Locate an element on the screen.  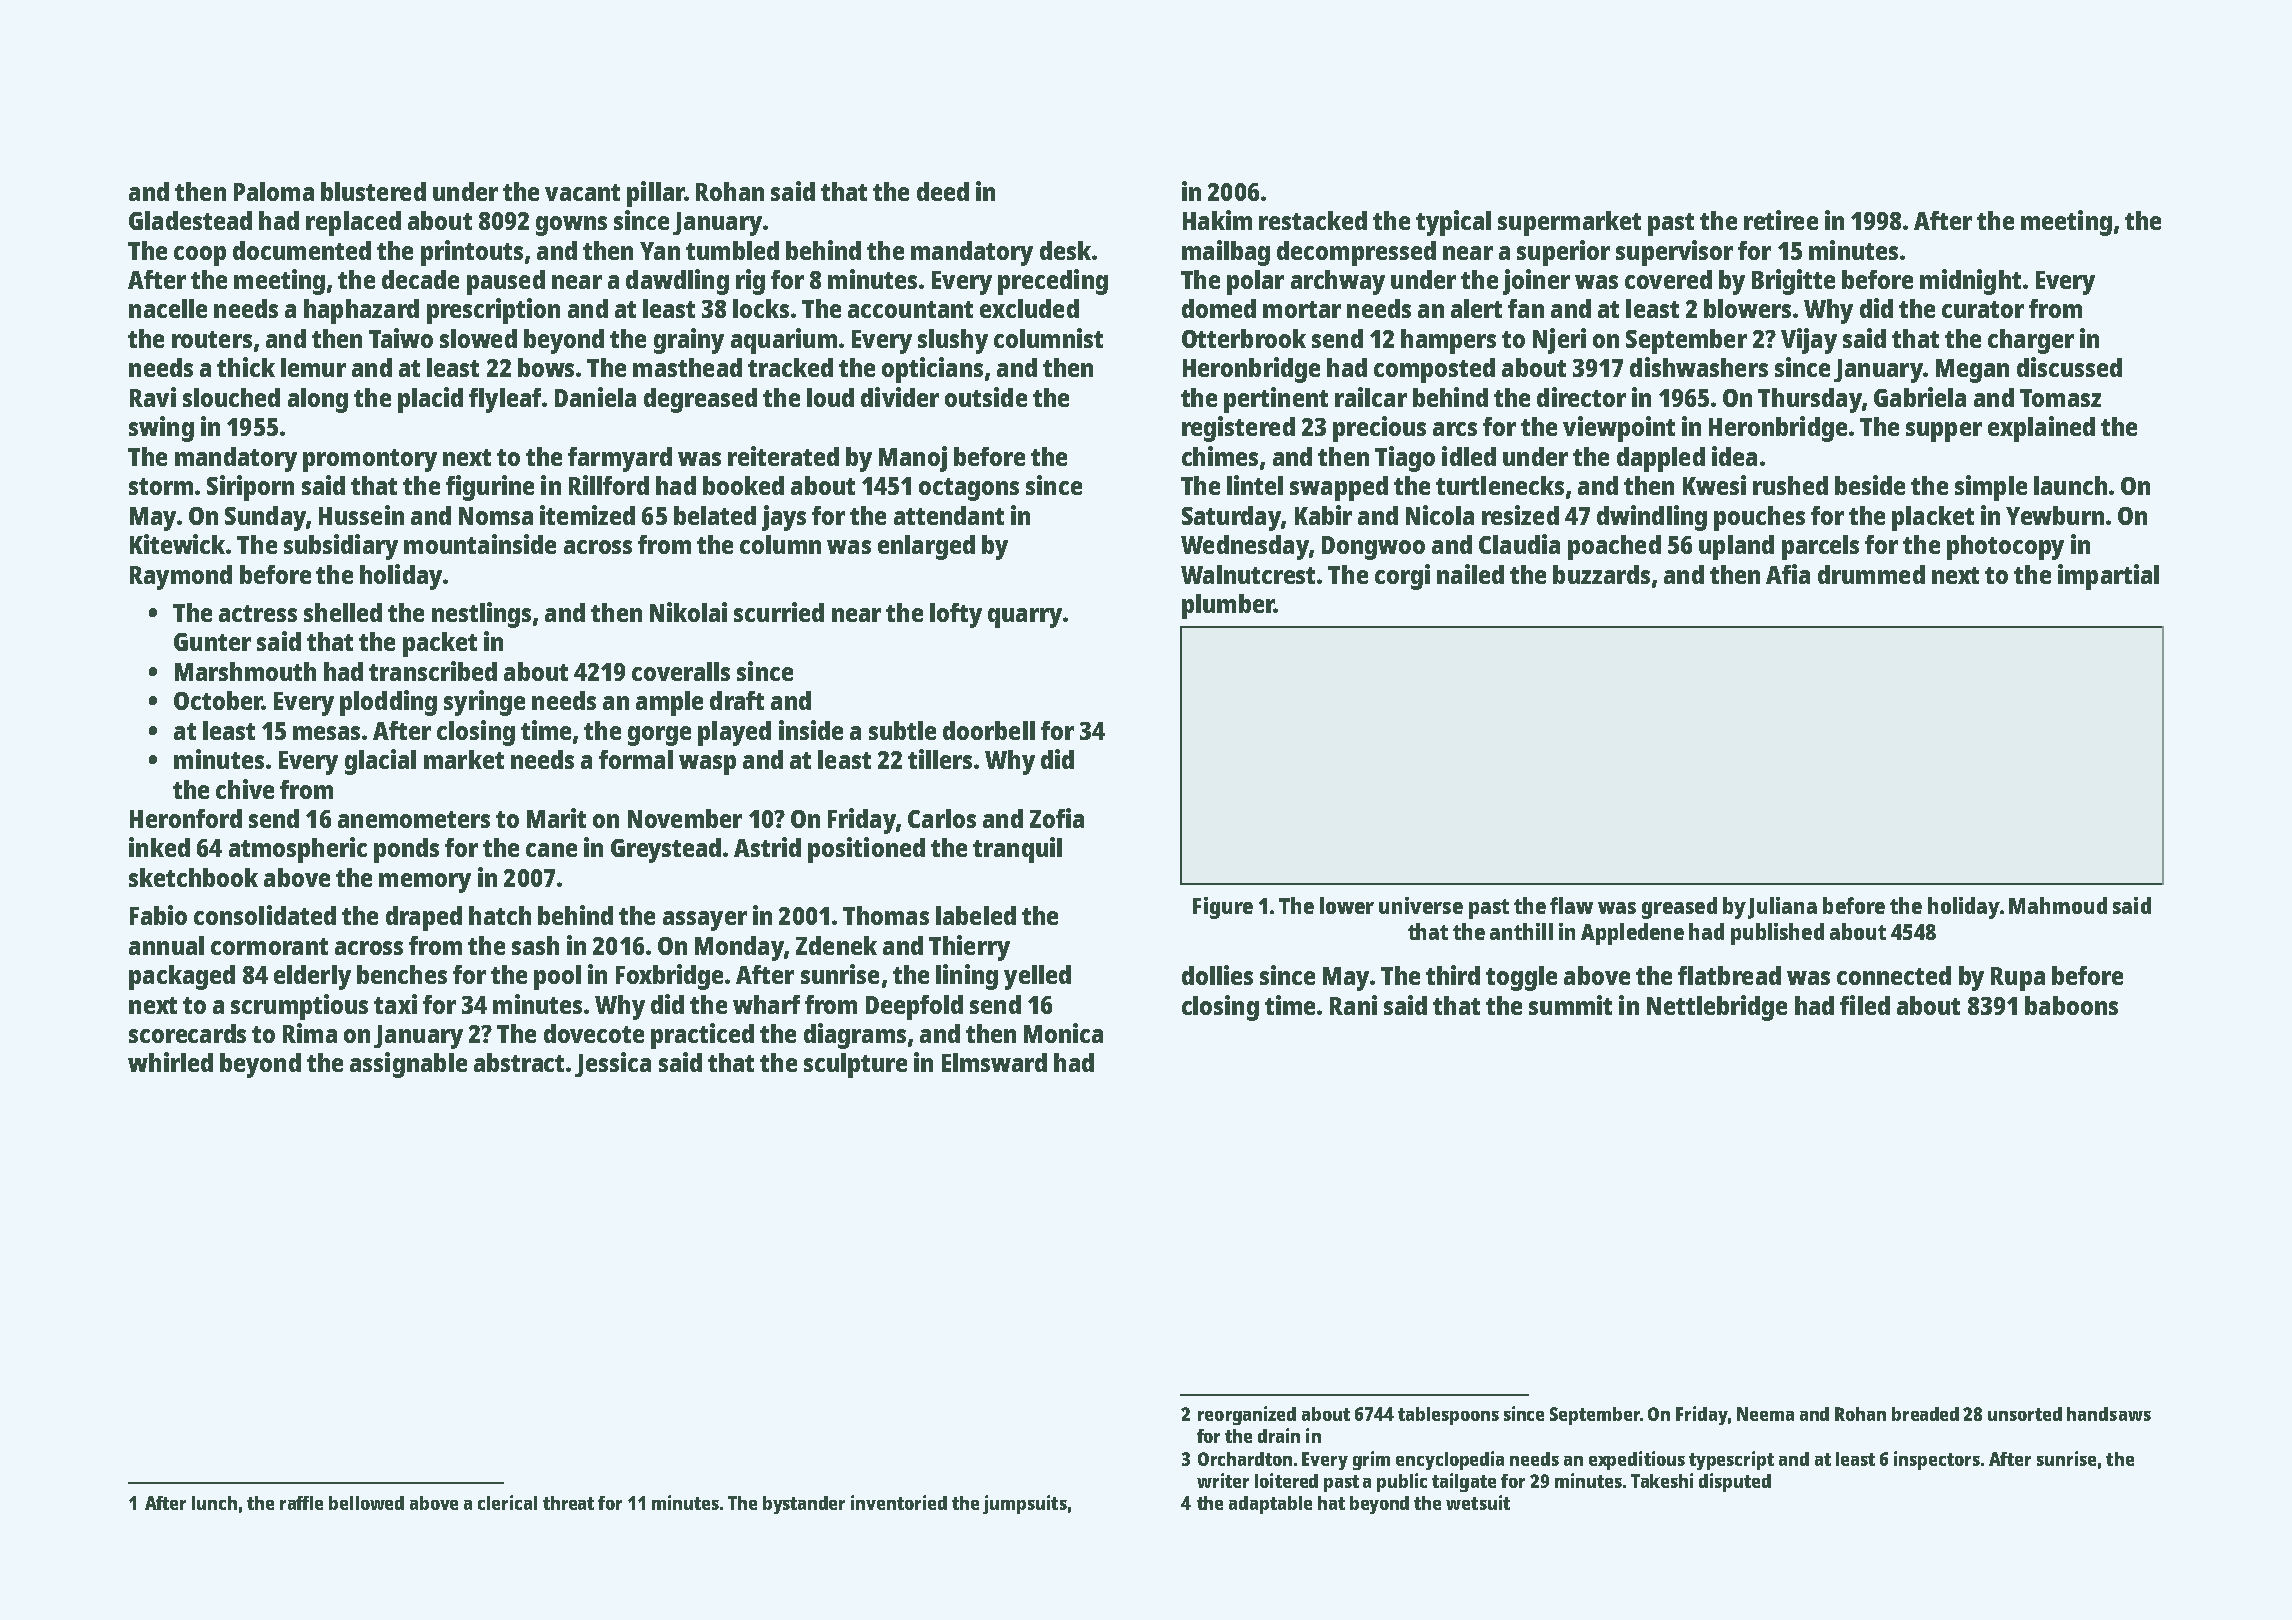
Nettlebridge is located at coordinates (1717, 1008).
